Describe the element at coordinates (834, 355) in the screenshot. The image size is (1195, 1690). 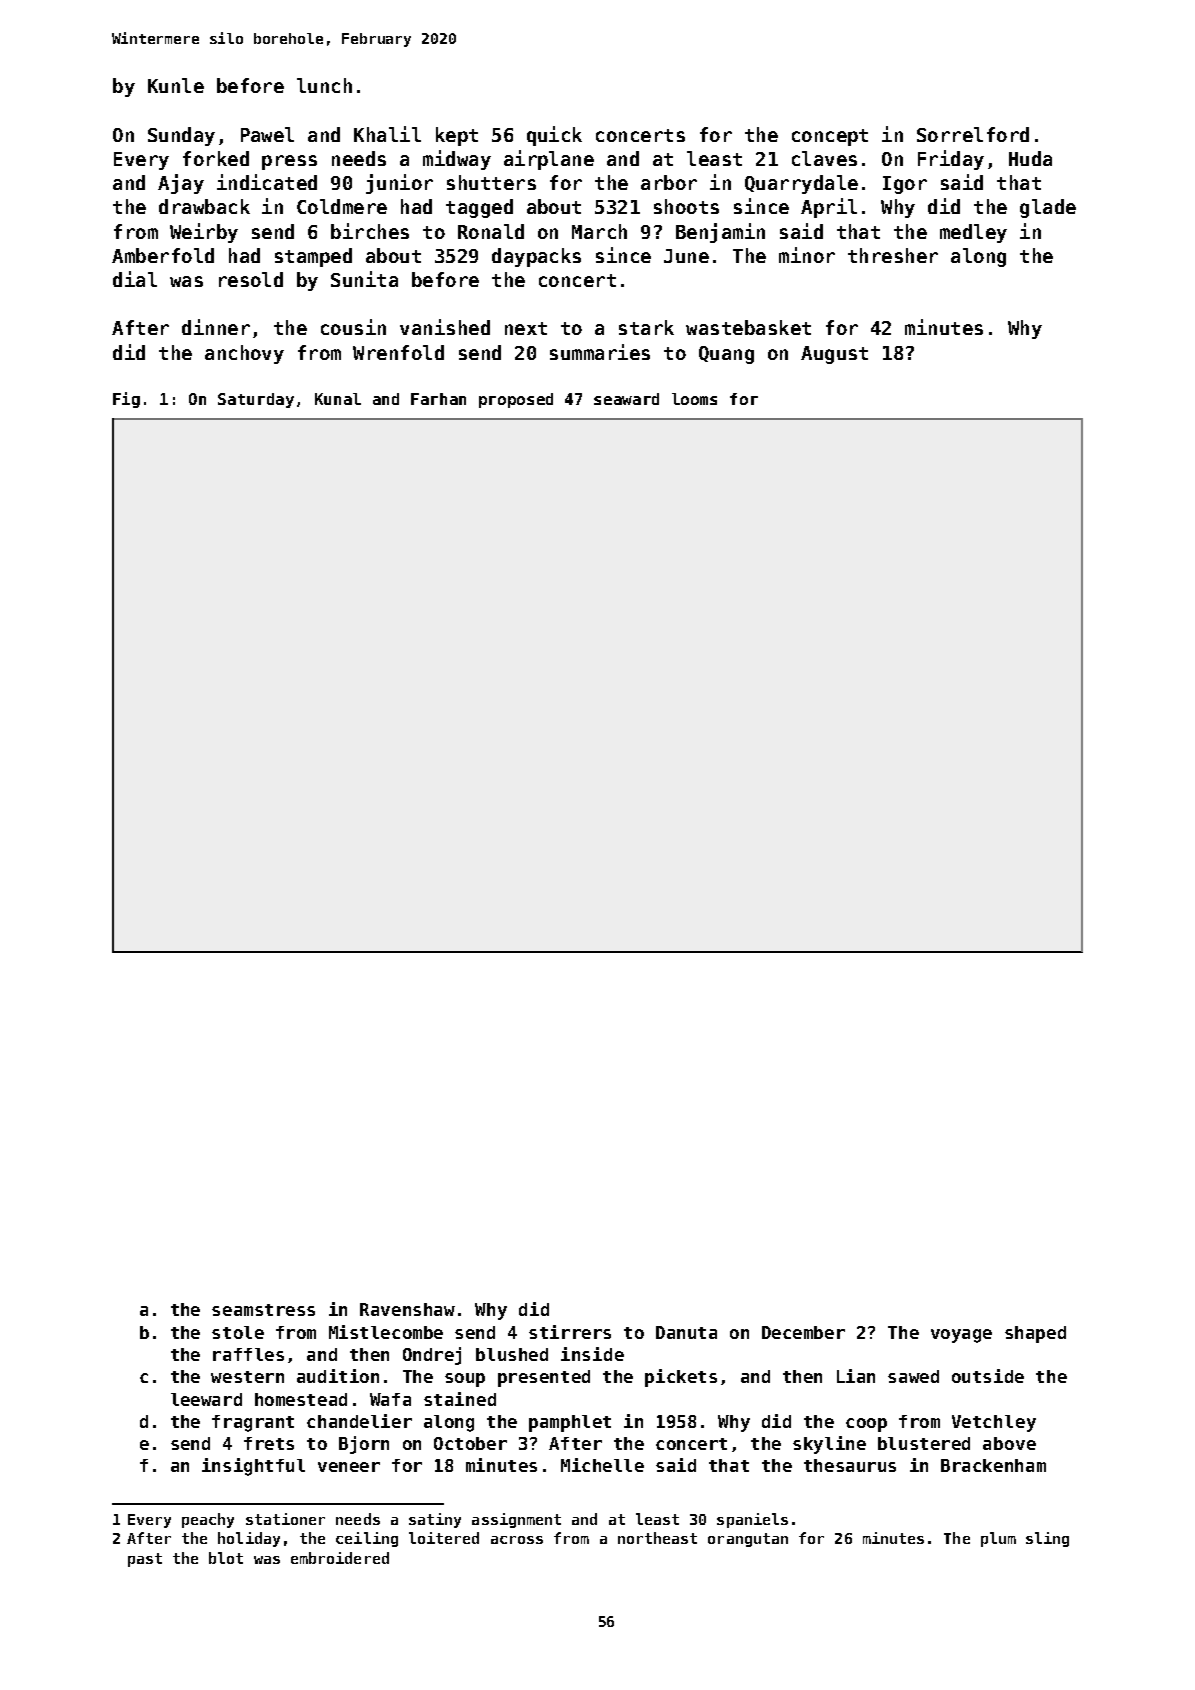
I see `August` at that location.
